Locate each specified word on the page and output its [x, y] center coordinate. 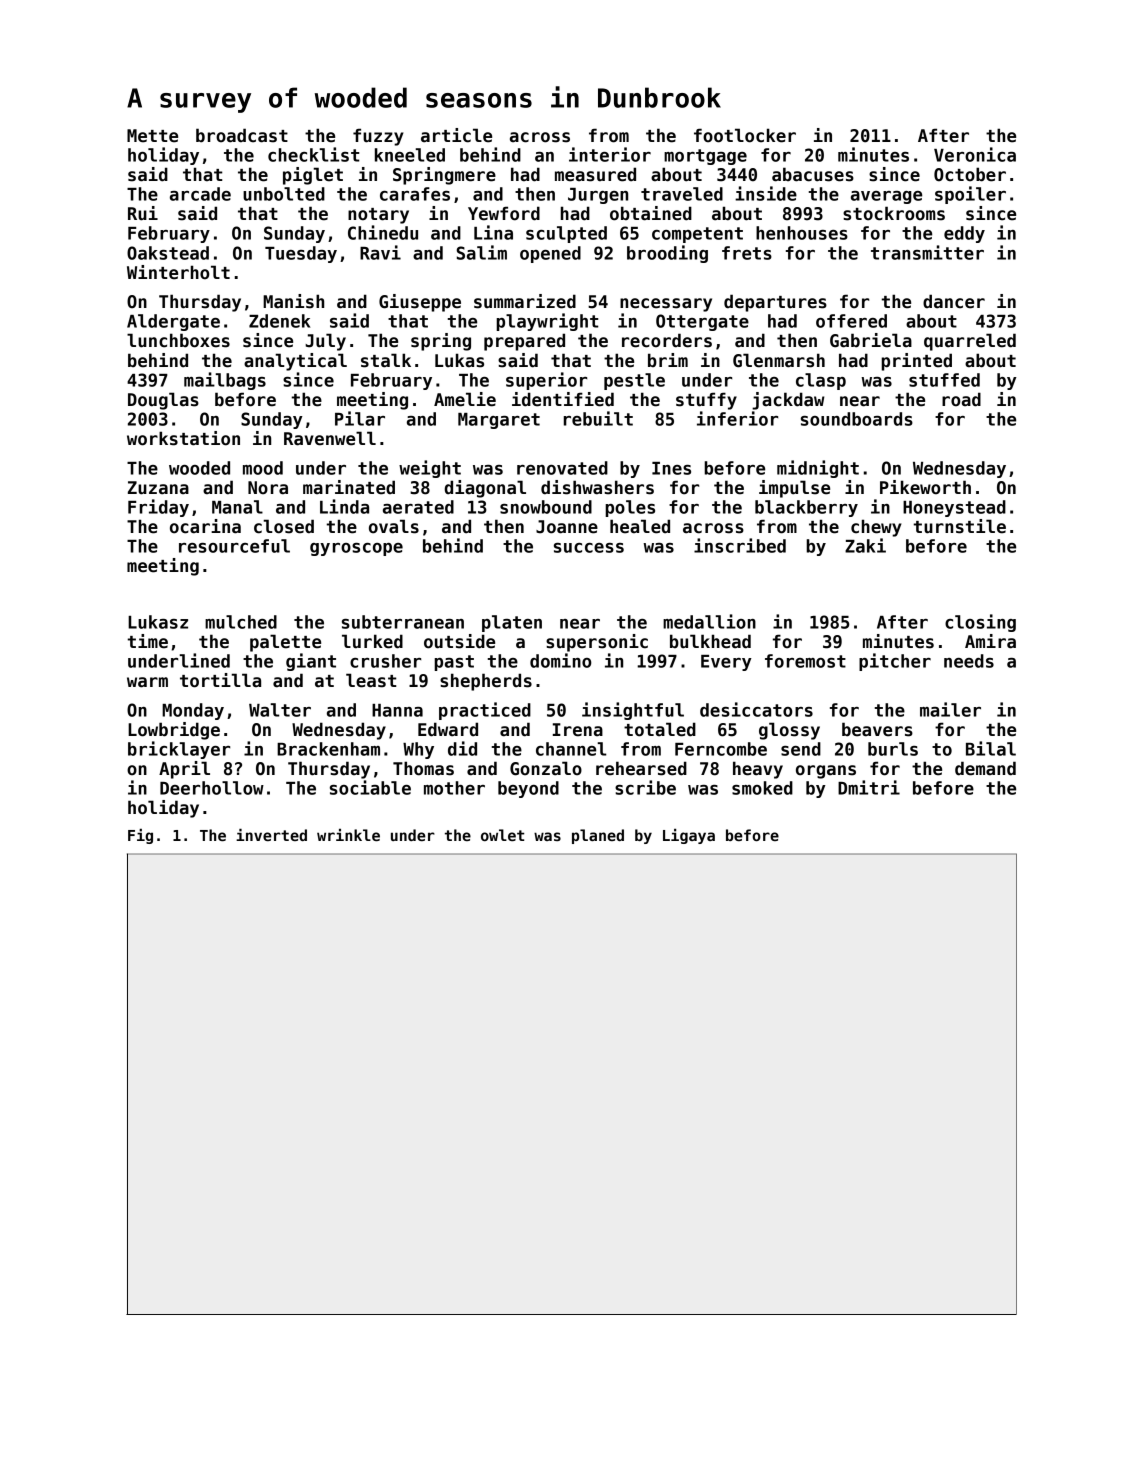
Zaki [865, 545]
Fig [140, 836]
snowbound [546, 507]
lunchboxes [178, 340]
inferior [737, 418]
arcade [200, 194]
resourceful [234, 546]
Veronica [975, 154]
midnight [818, 469]
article [456, 135]
